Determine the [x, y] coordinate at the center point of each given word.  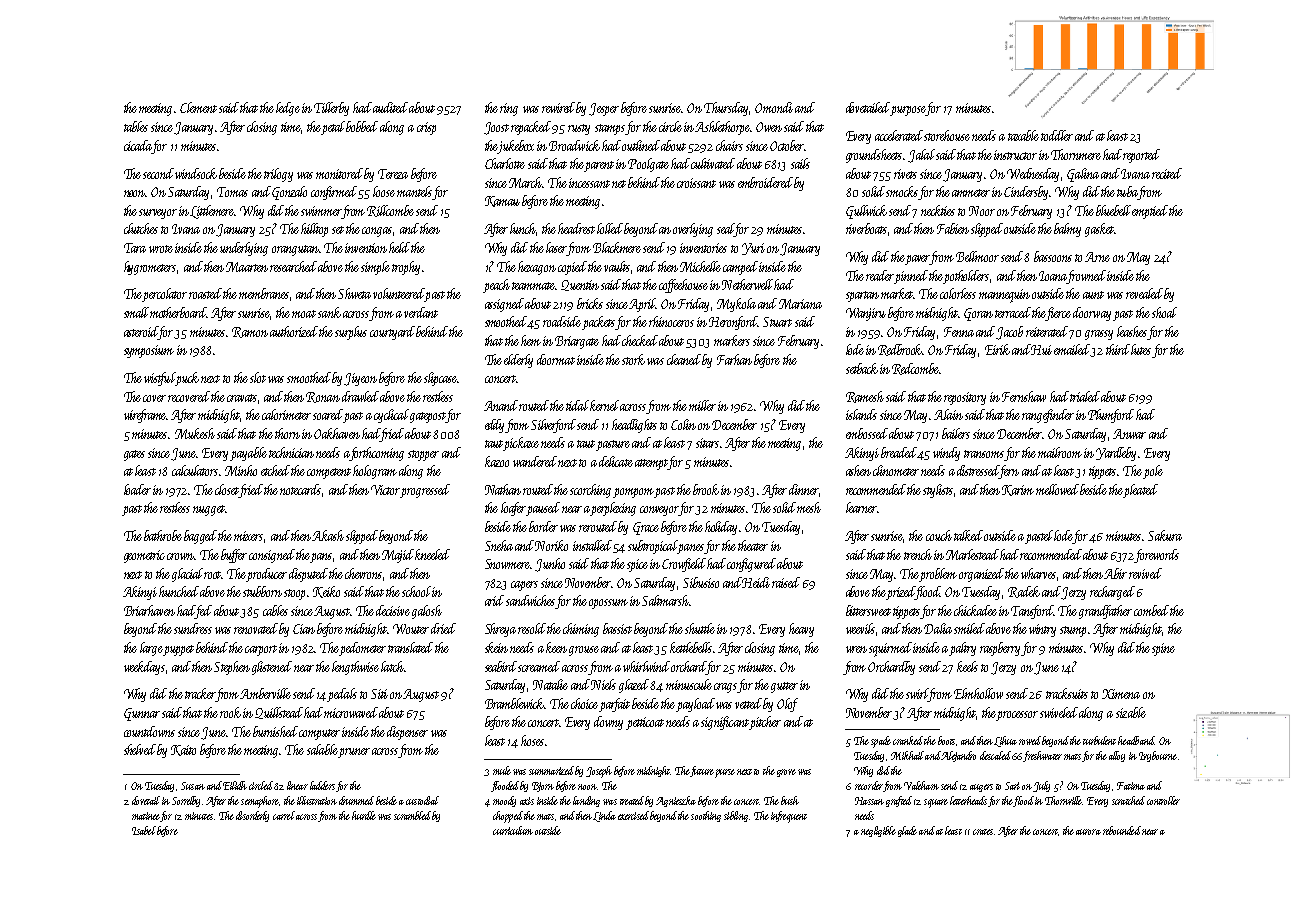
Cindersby [1026, 193]
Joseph [599, 772]
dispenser [407, 733]
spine [1163, 649]
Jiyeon [360, 379]
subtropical [653, 547]
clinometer [896, 470]
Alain [948, 414]
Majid [398, 556]
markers [732, 340]
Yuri [753, 249]
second [158, 173]
